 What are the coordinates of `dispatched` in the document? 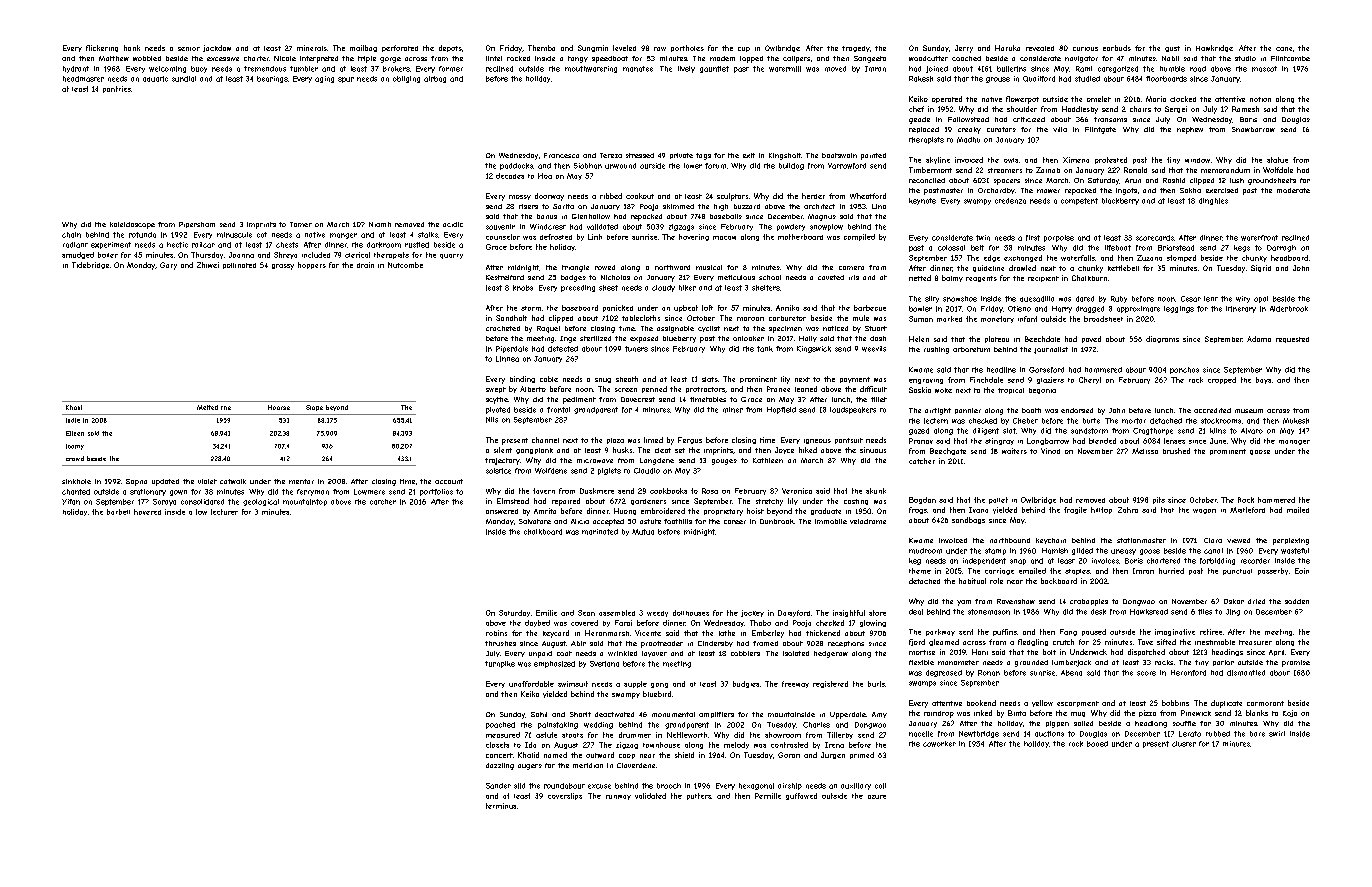 It's located at (1146, 652).
